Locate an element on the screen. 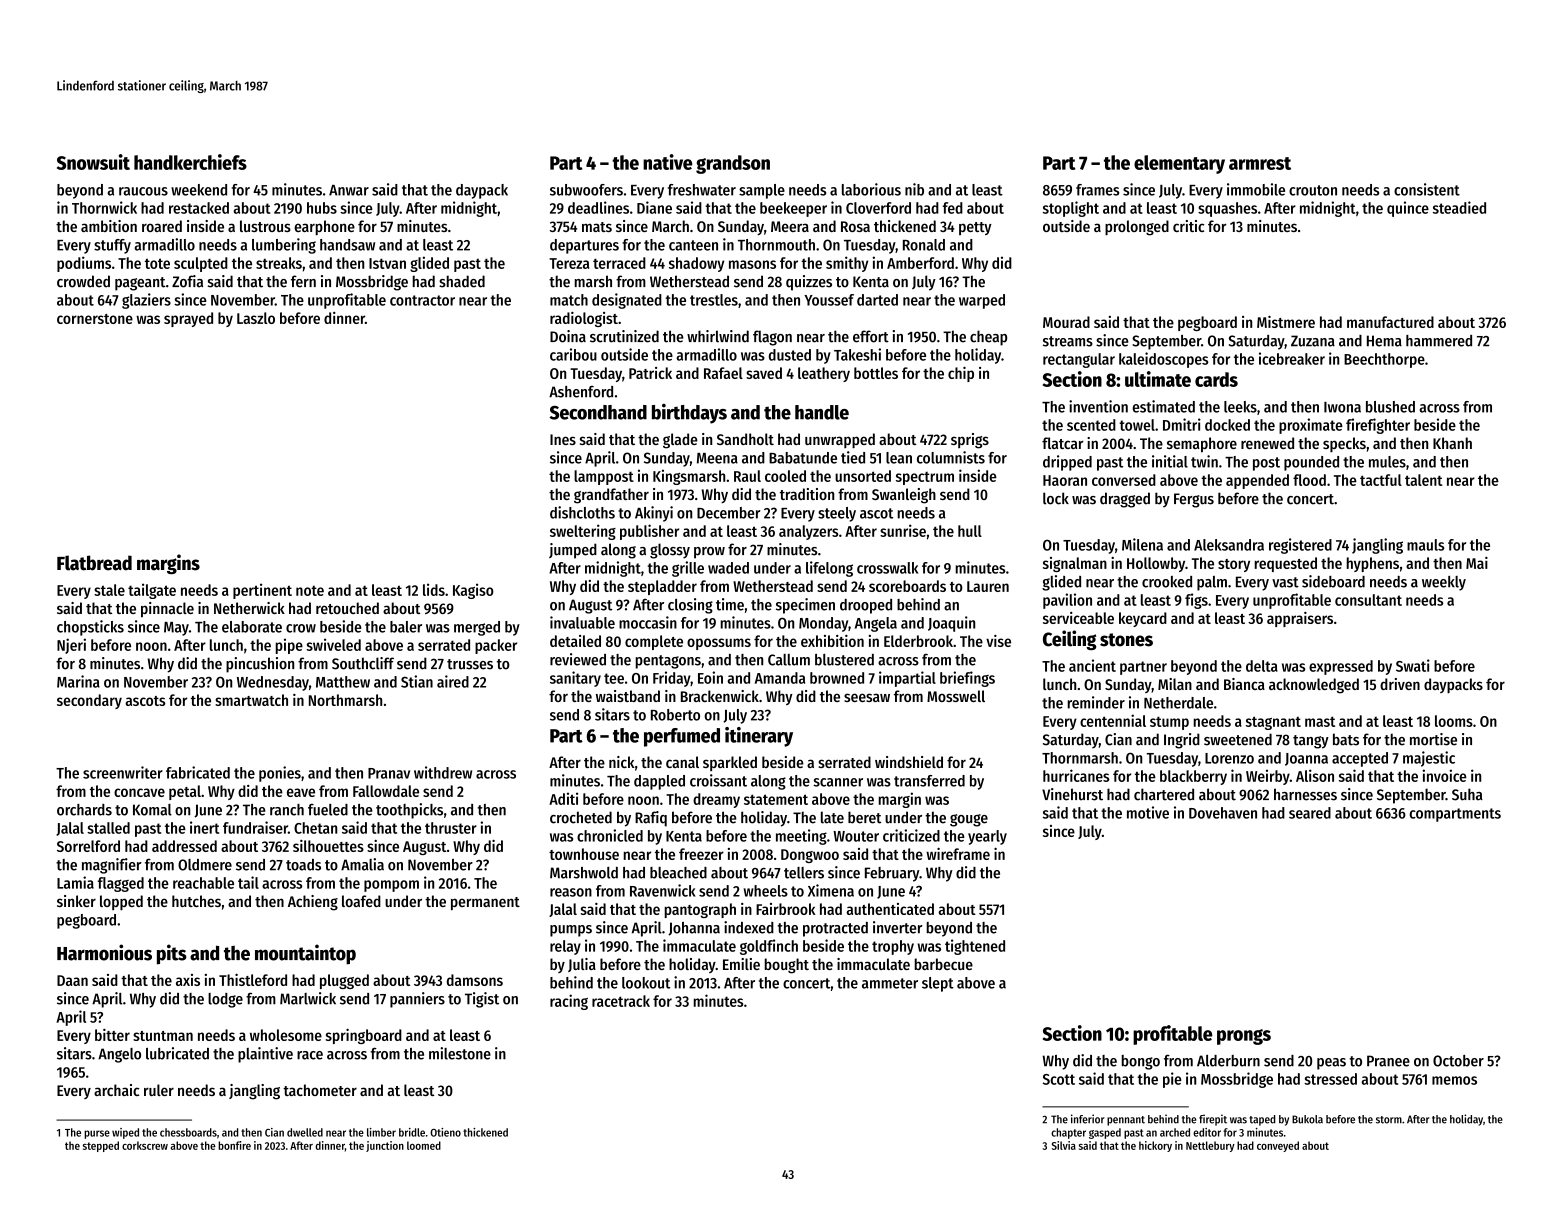 This screenshot has height=1208, width=1564. cornerstone is located at coordinates (95, 319).
